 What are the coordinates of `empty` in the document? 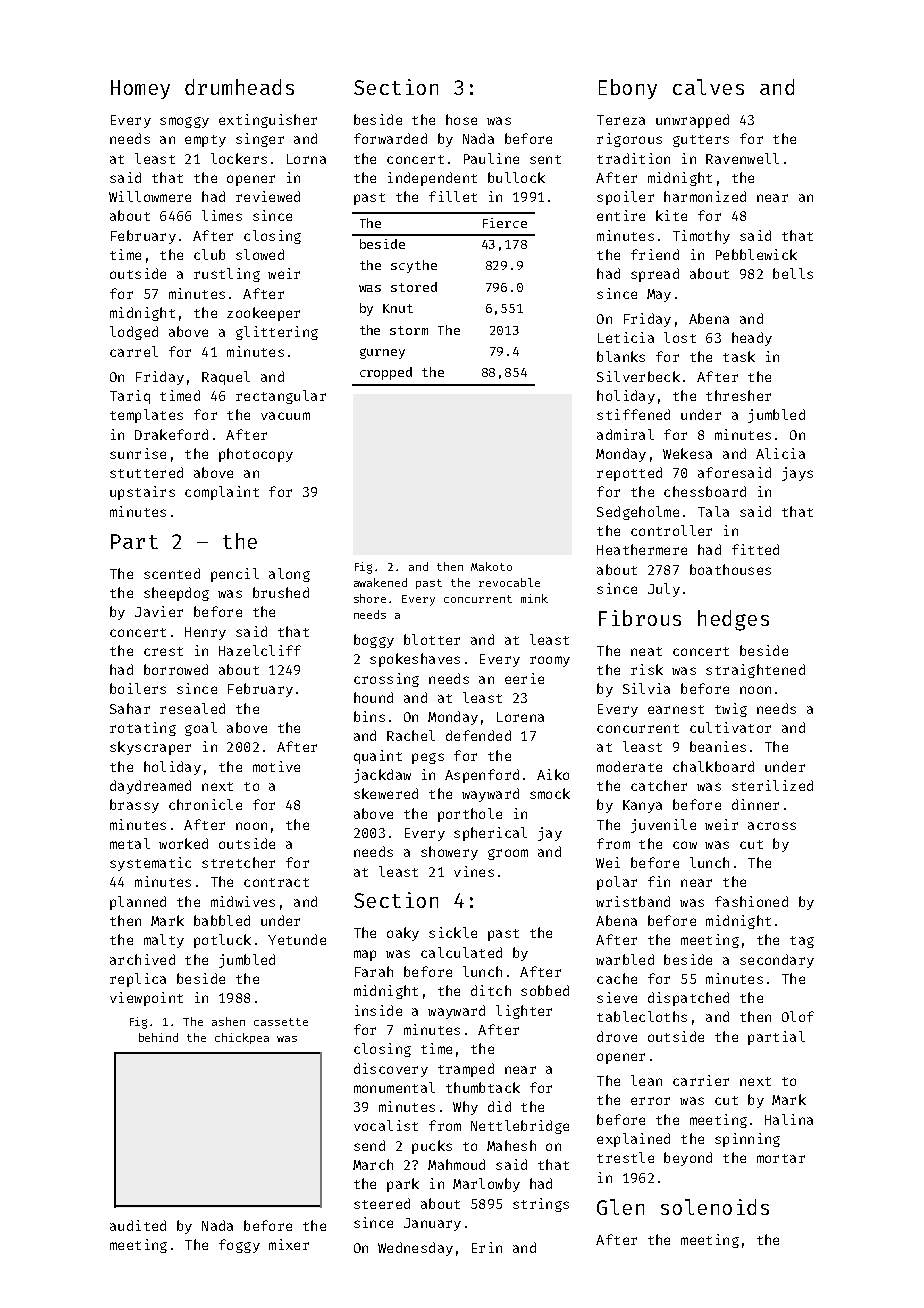 It's located at (205, 141).
